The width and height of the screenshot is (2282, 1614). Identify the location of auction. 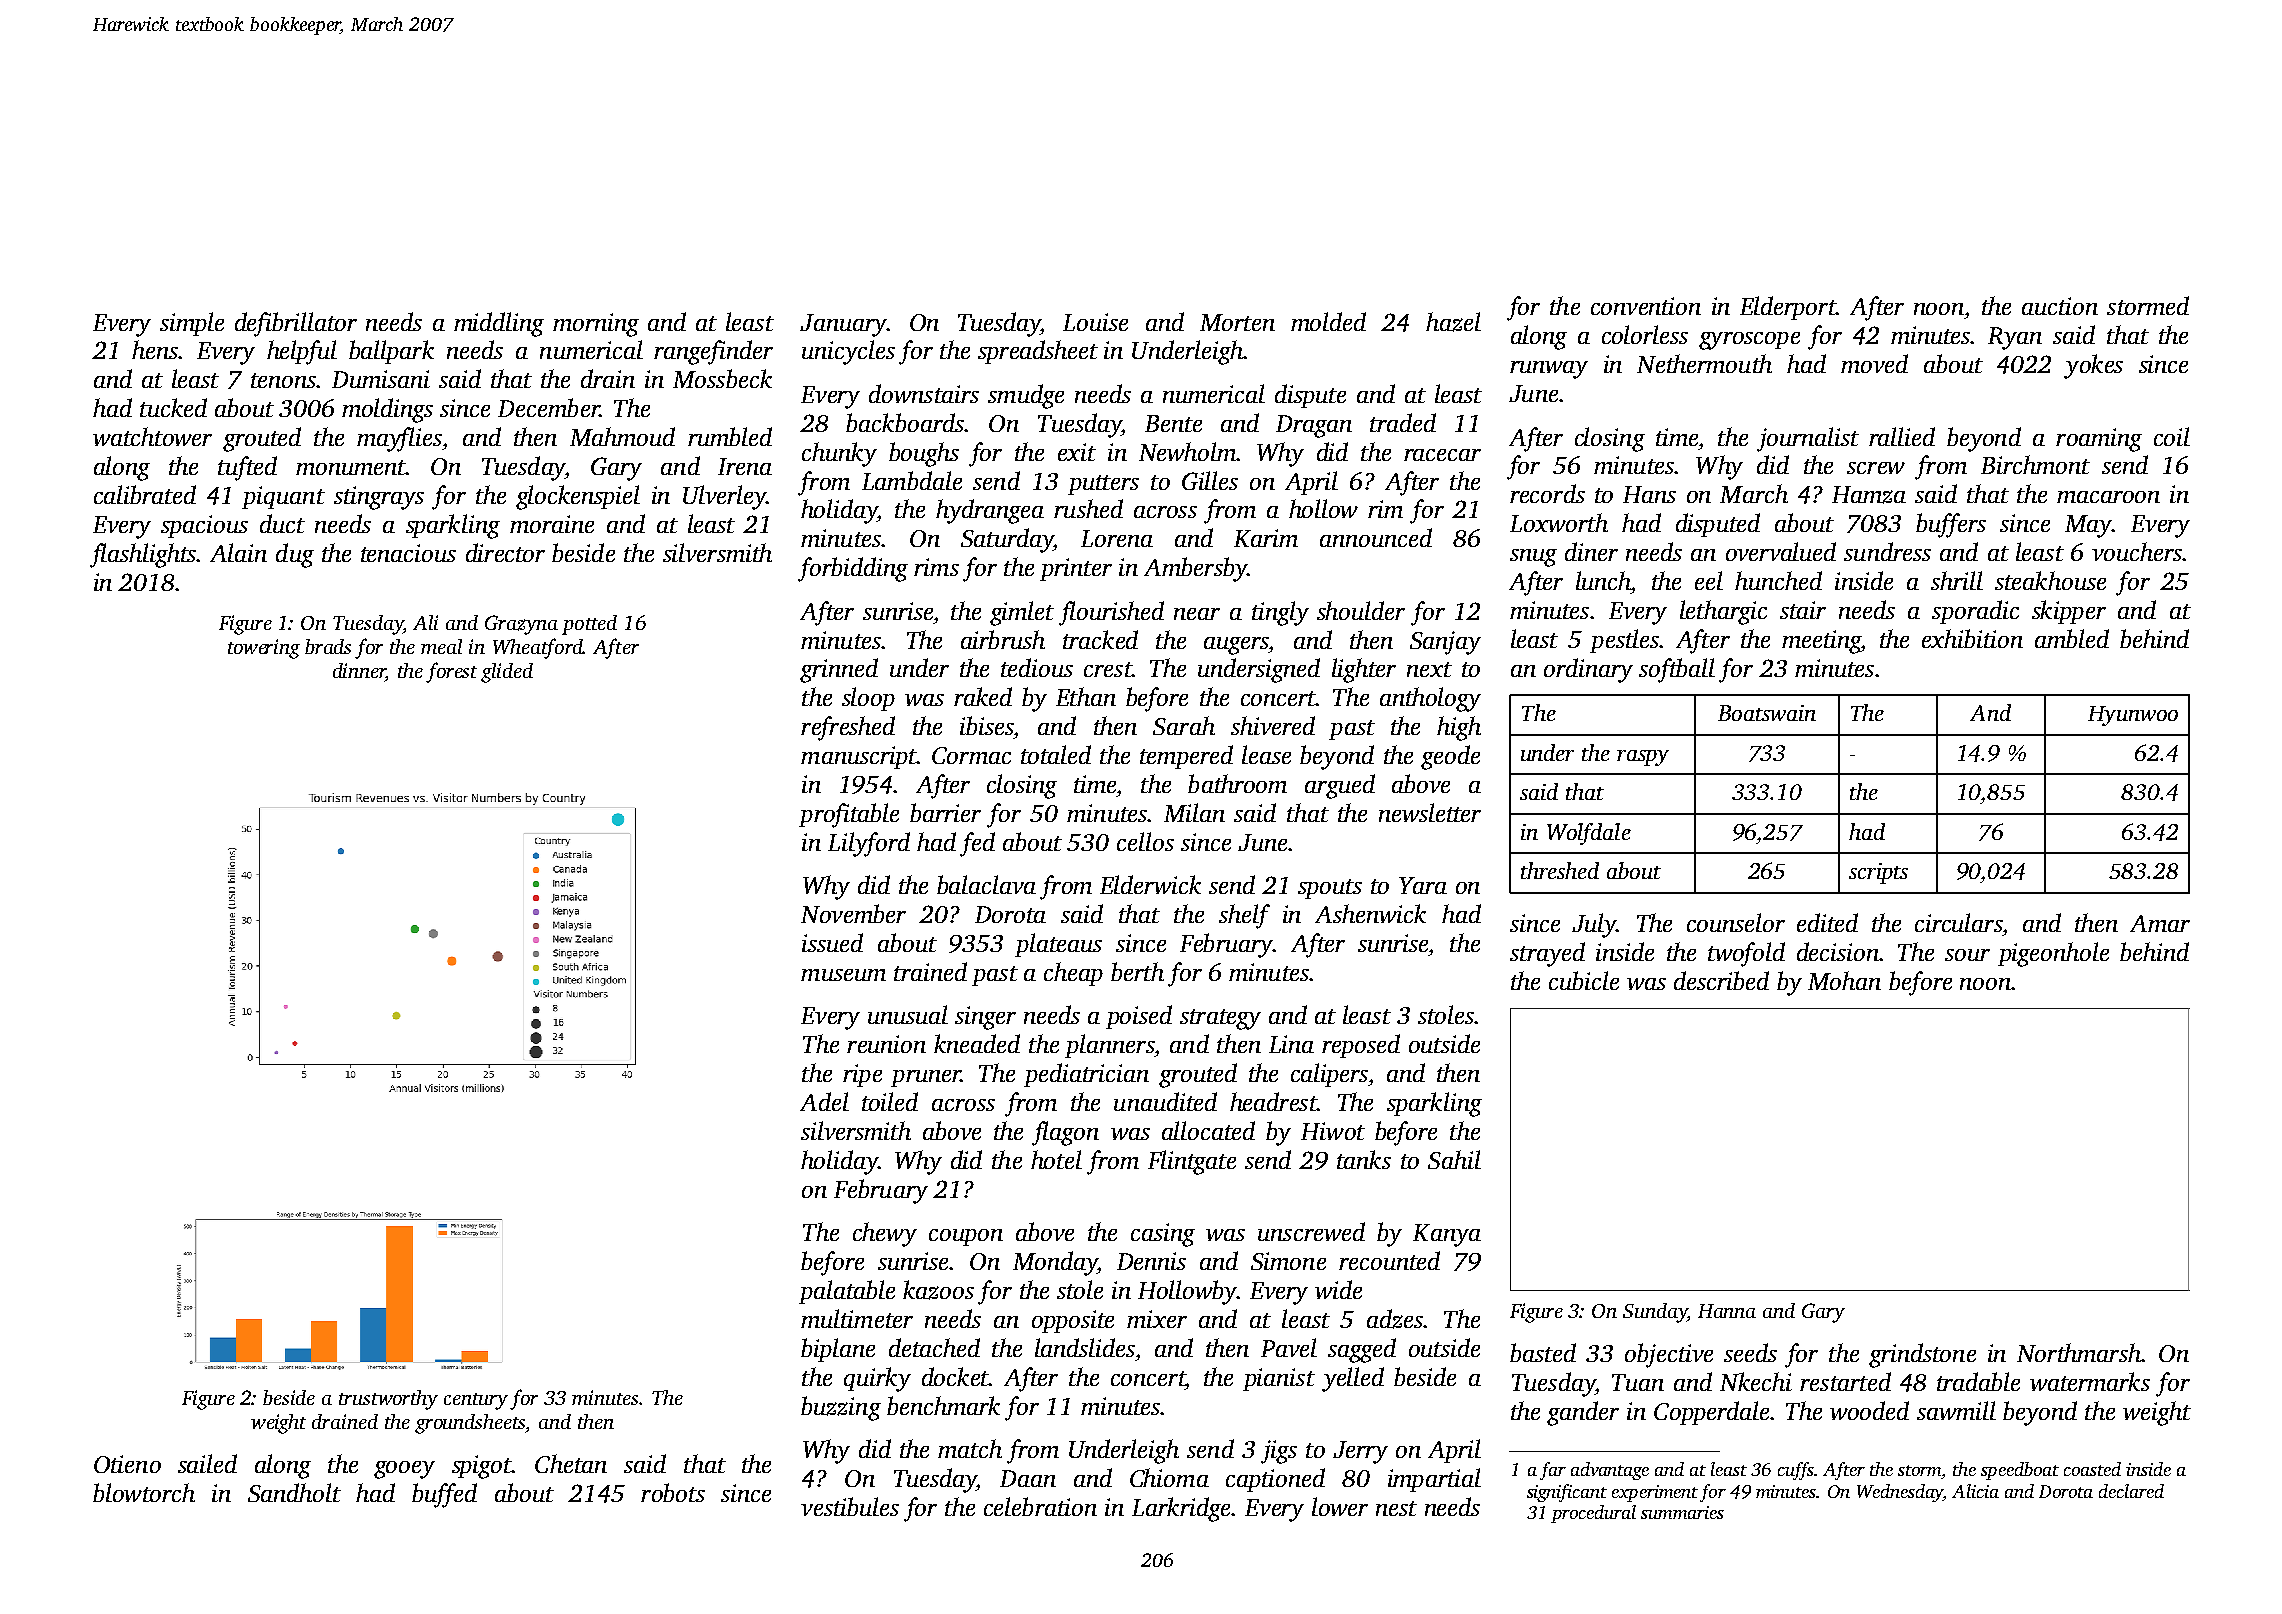
(2060, 306).
